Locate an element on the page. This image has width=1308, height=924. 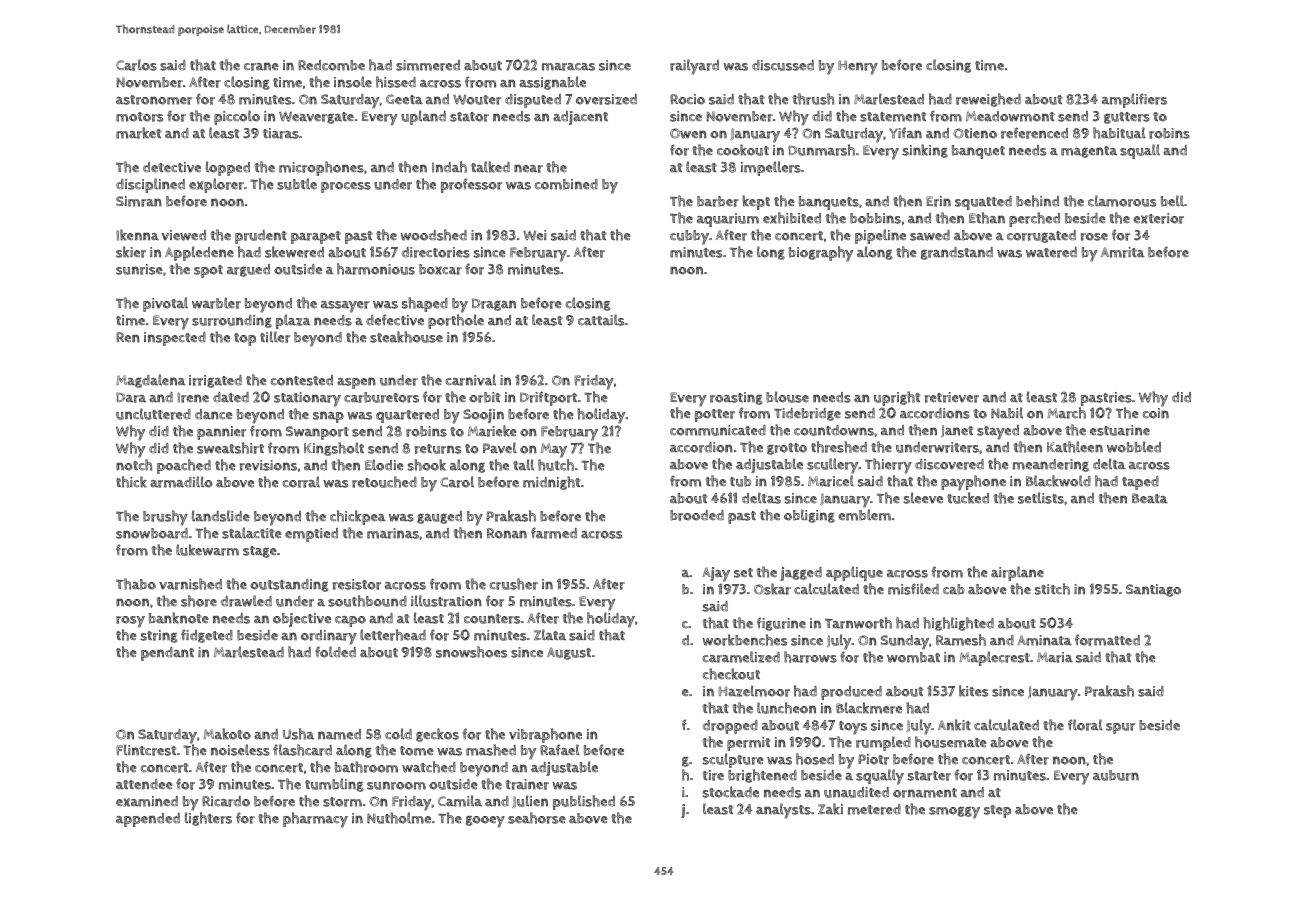
piccolo is located at coordinates (237, 117).
